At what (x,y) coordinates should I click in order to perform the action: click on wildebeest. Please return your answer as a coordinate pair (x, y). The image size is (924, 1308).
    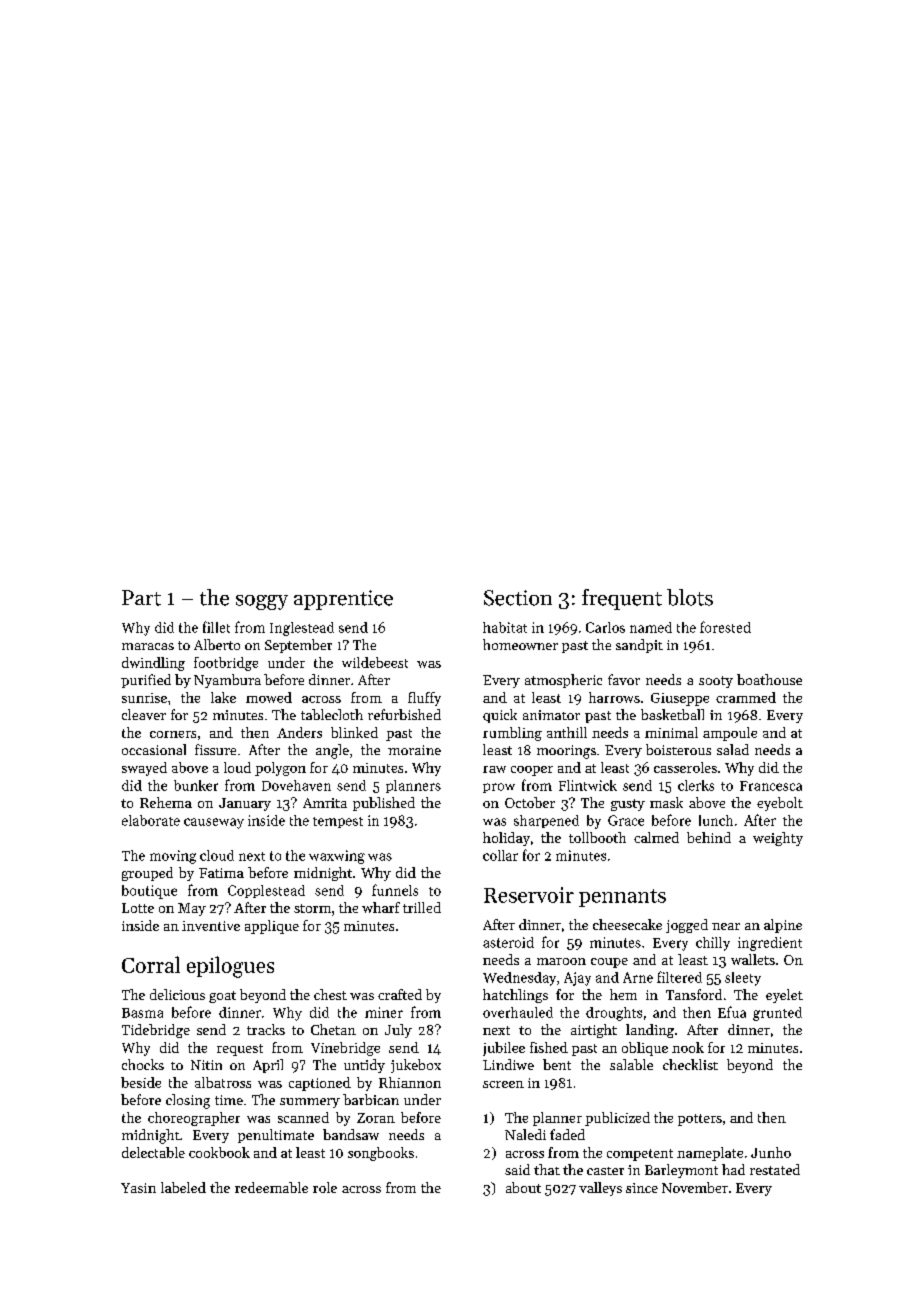
    Looking at the image, I should click on (375, 662).
